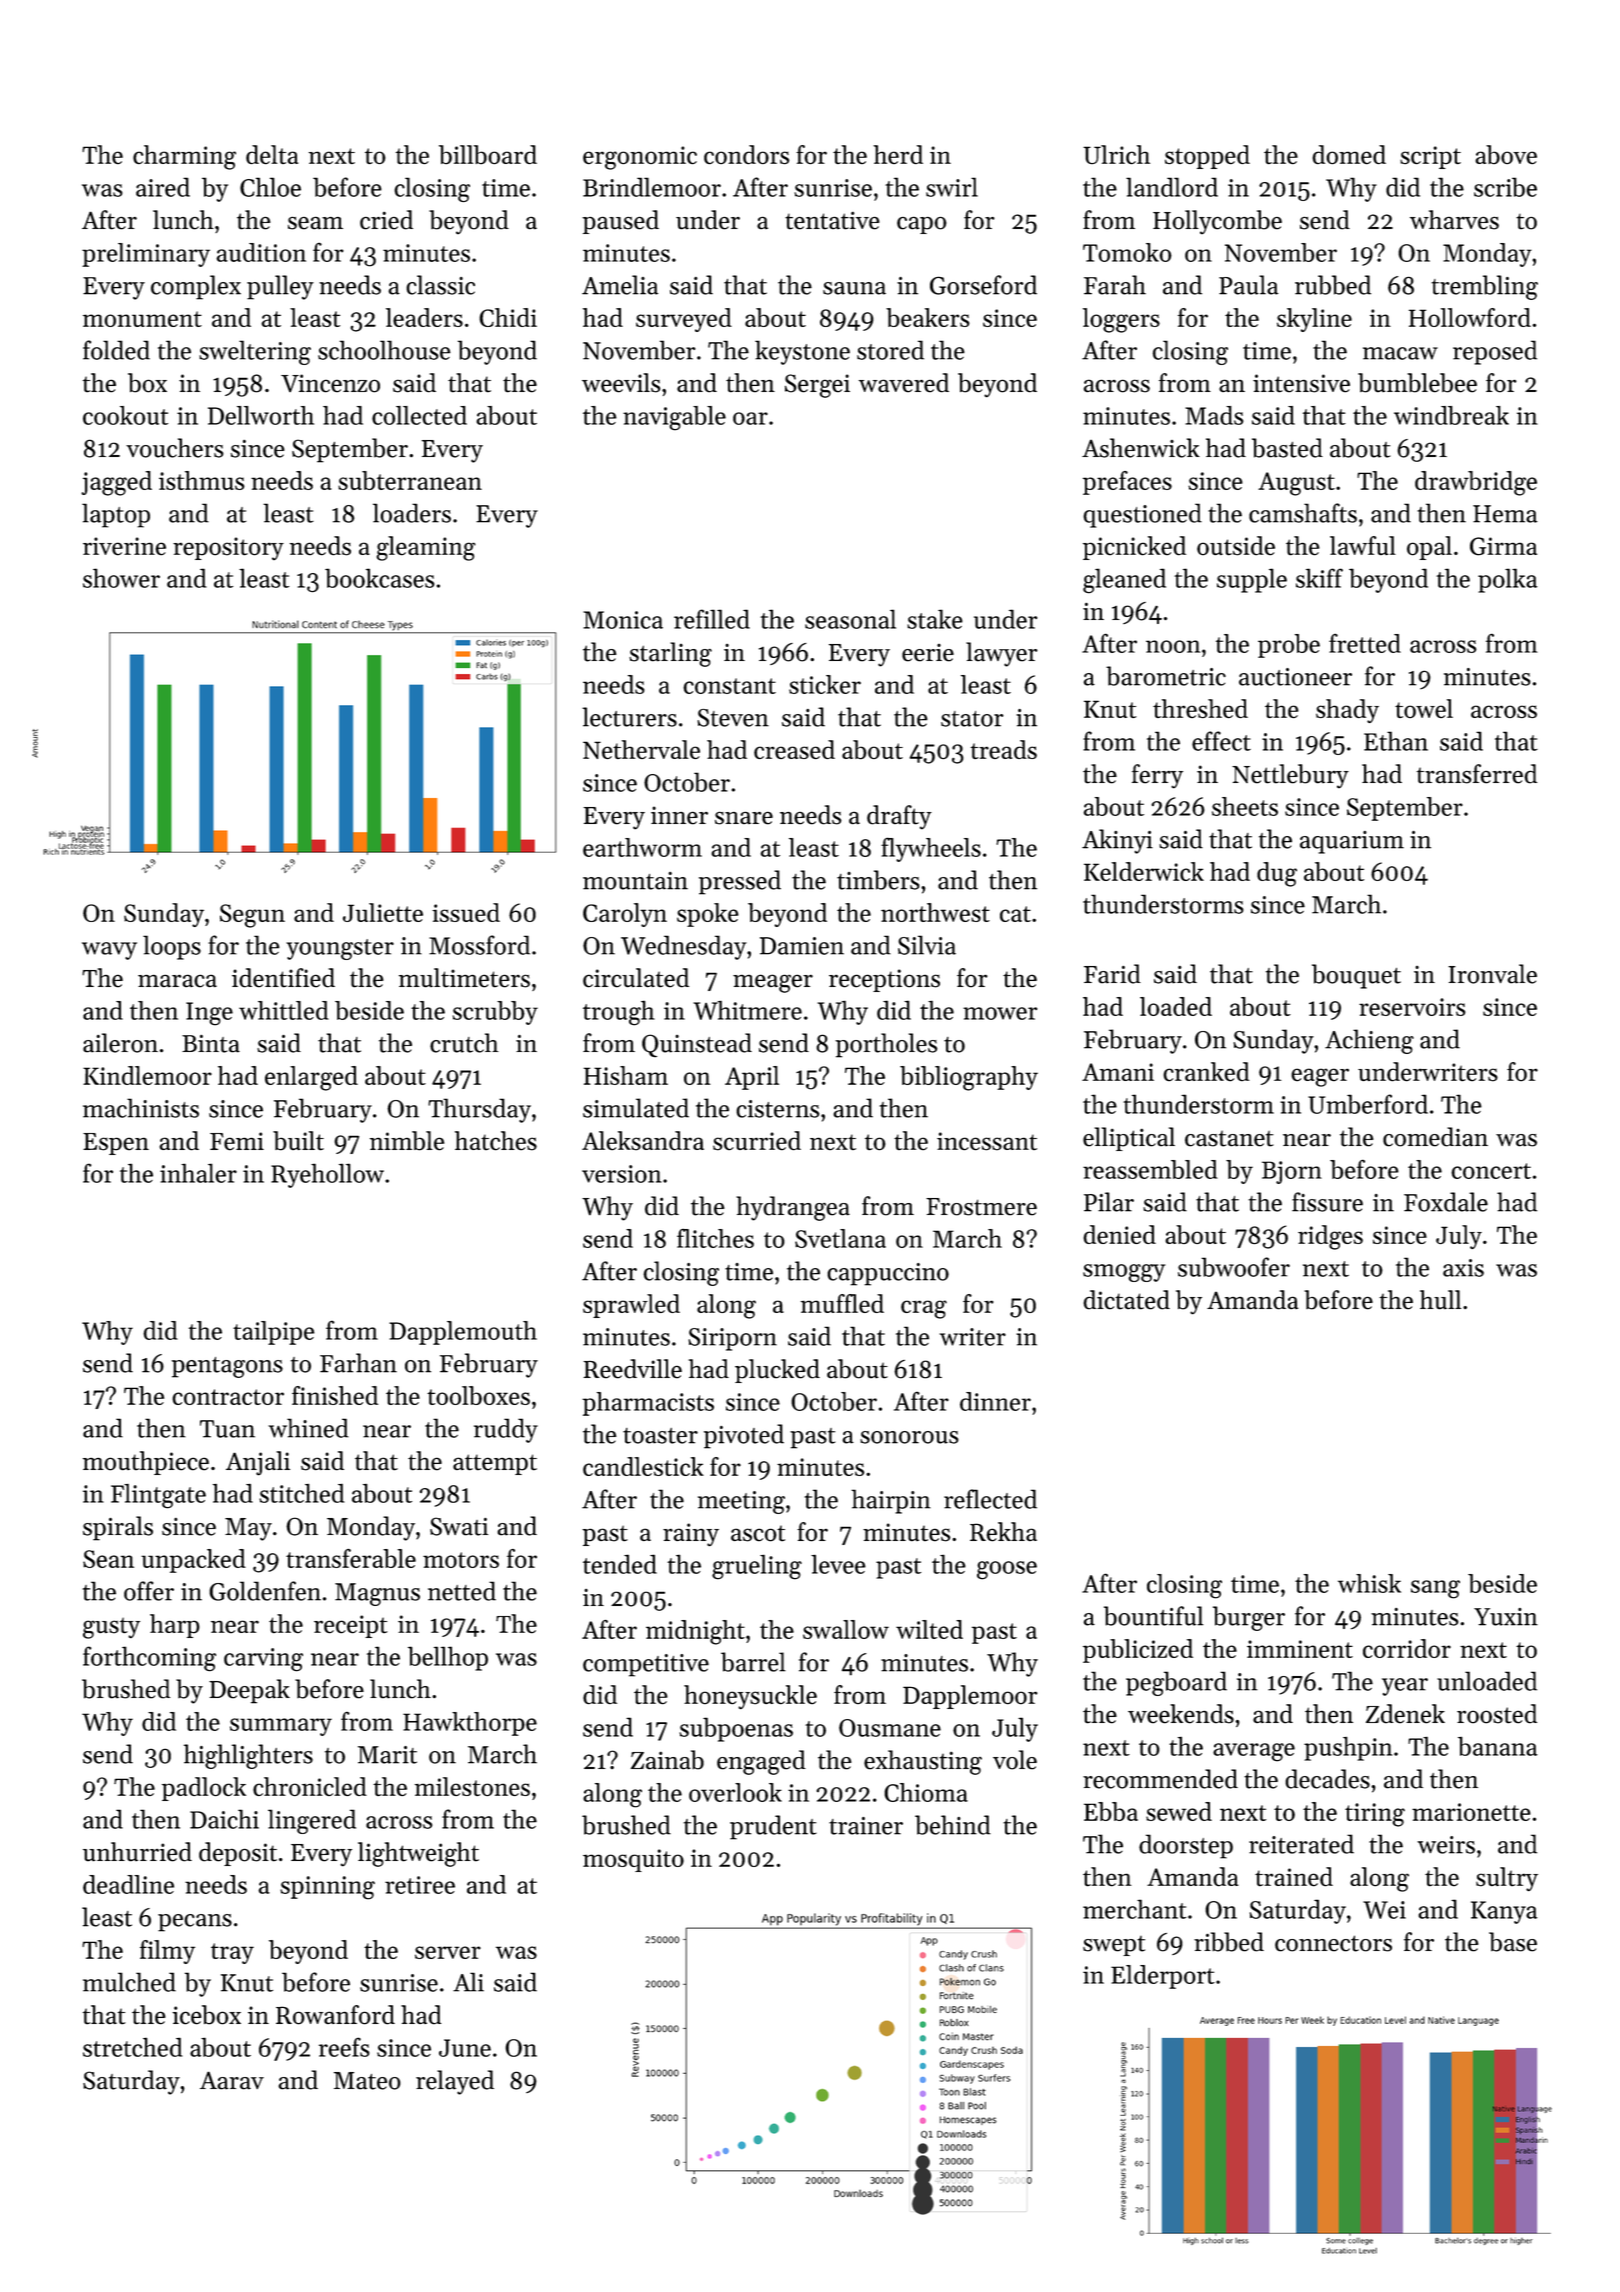  Describe the element at coordinates (455, 2082) in the page. I see `relayed` at that location.
